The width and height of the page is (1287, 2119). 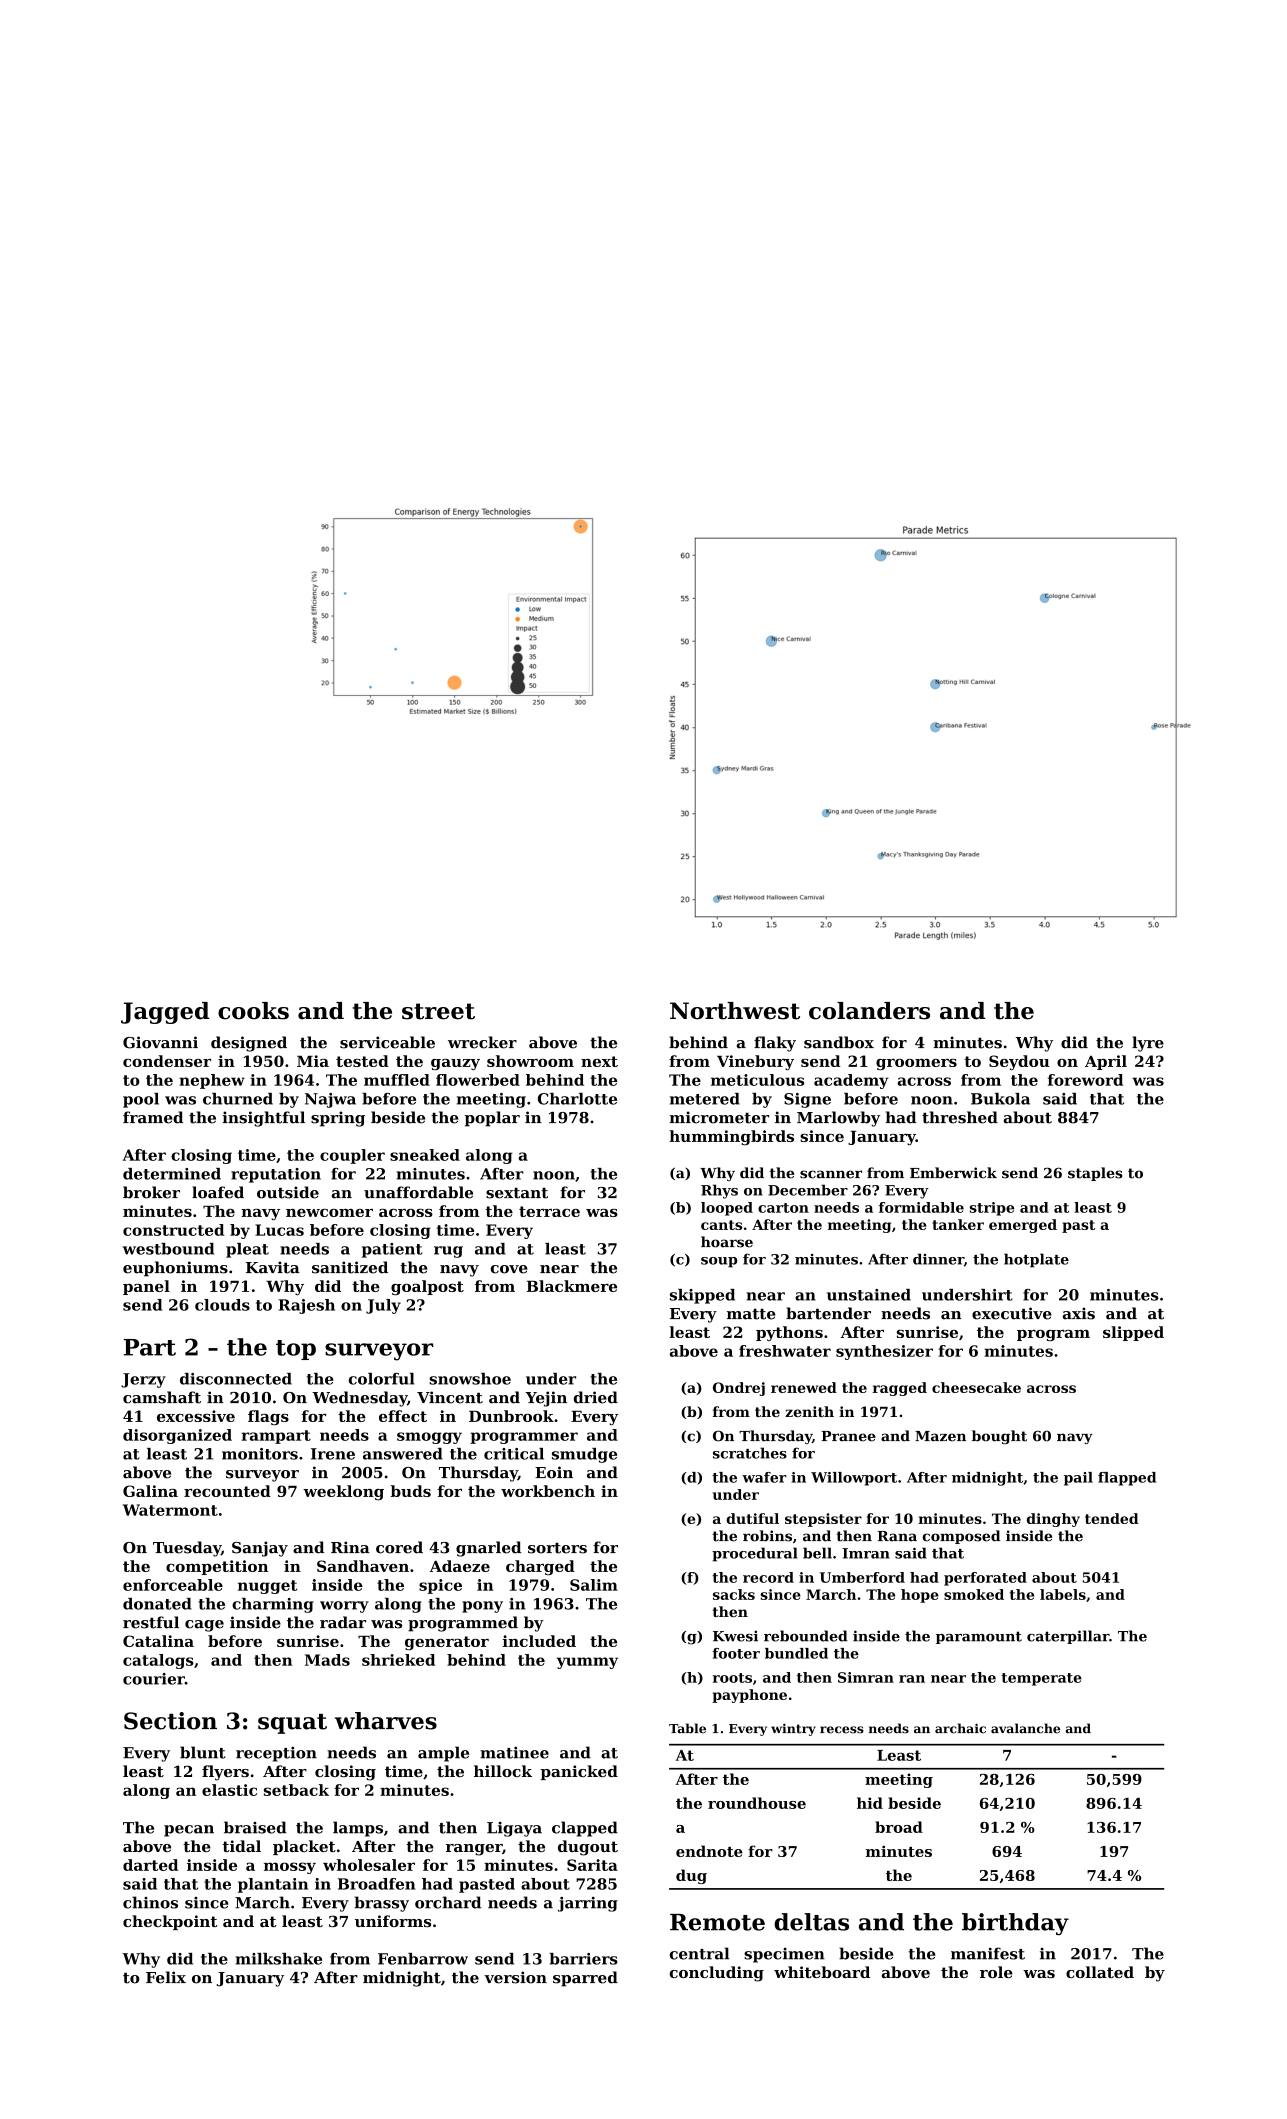 What do you see at coordinates (1133, 1333) in the page?
I see `slipped` at bounding box center [1133, 1333].
